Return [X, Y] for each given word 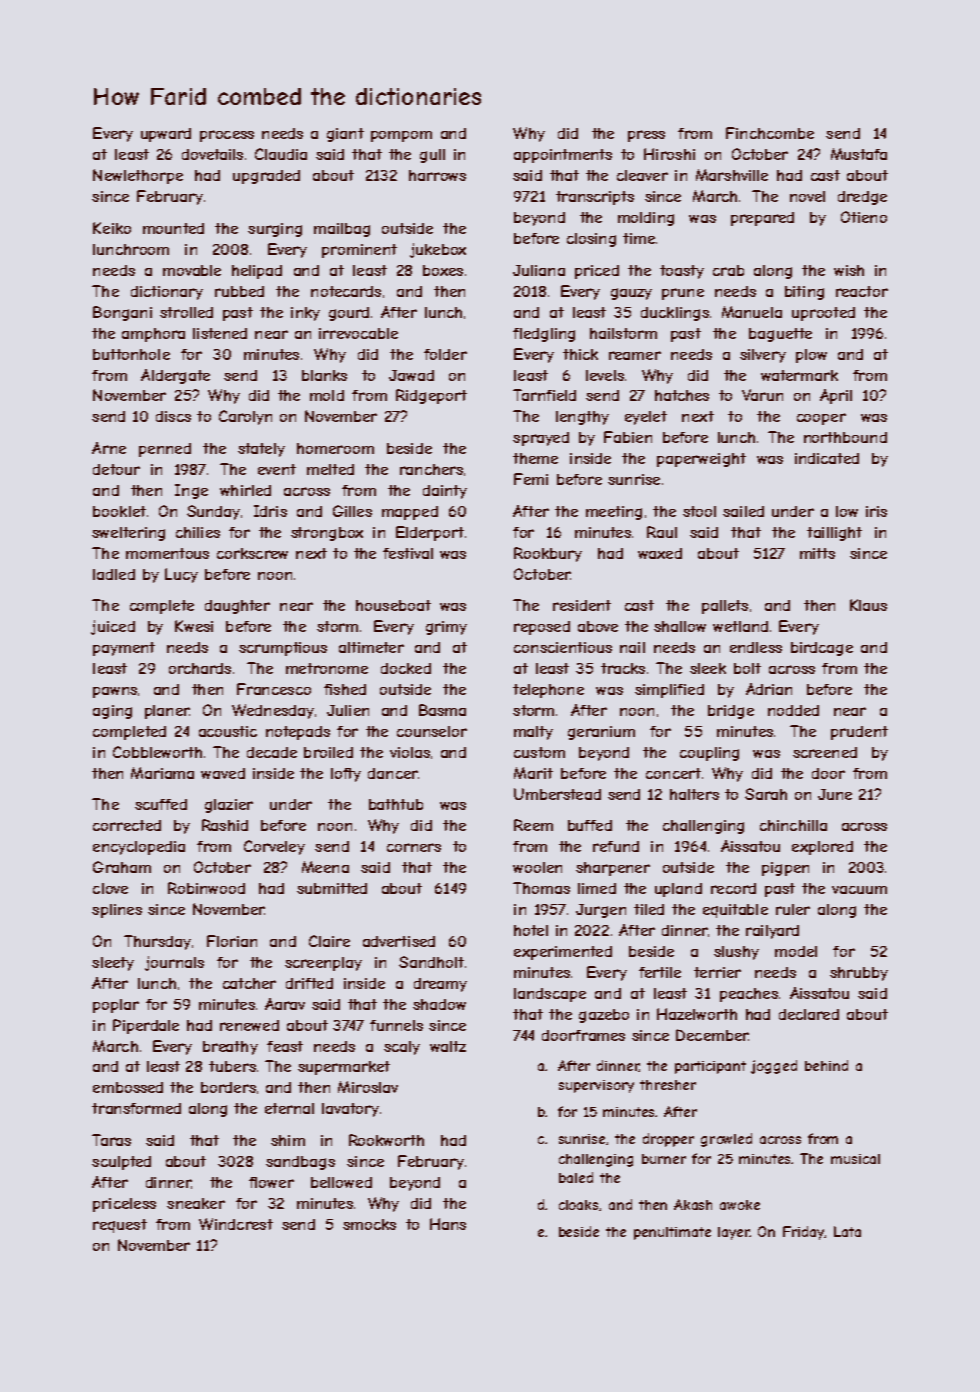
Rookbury [548, 554]
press [646, 136]
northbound [845, 437]
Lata [847, 1231]
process [227, 136]
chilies [198, 532]
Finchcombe [770, 133]
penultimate [672, 1233]
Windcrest [236, 1224]
